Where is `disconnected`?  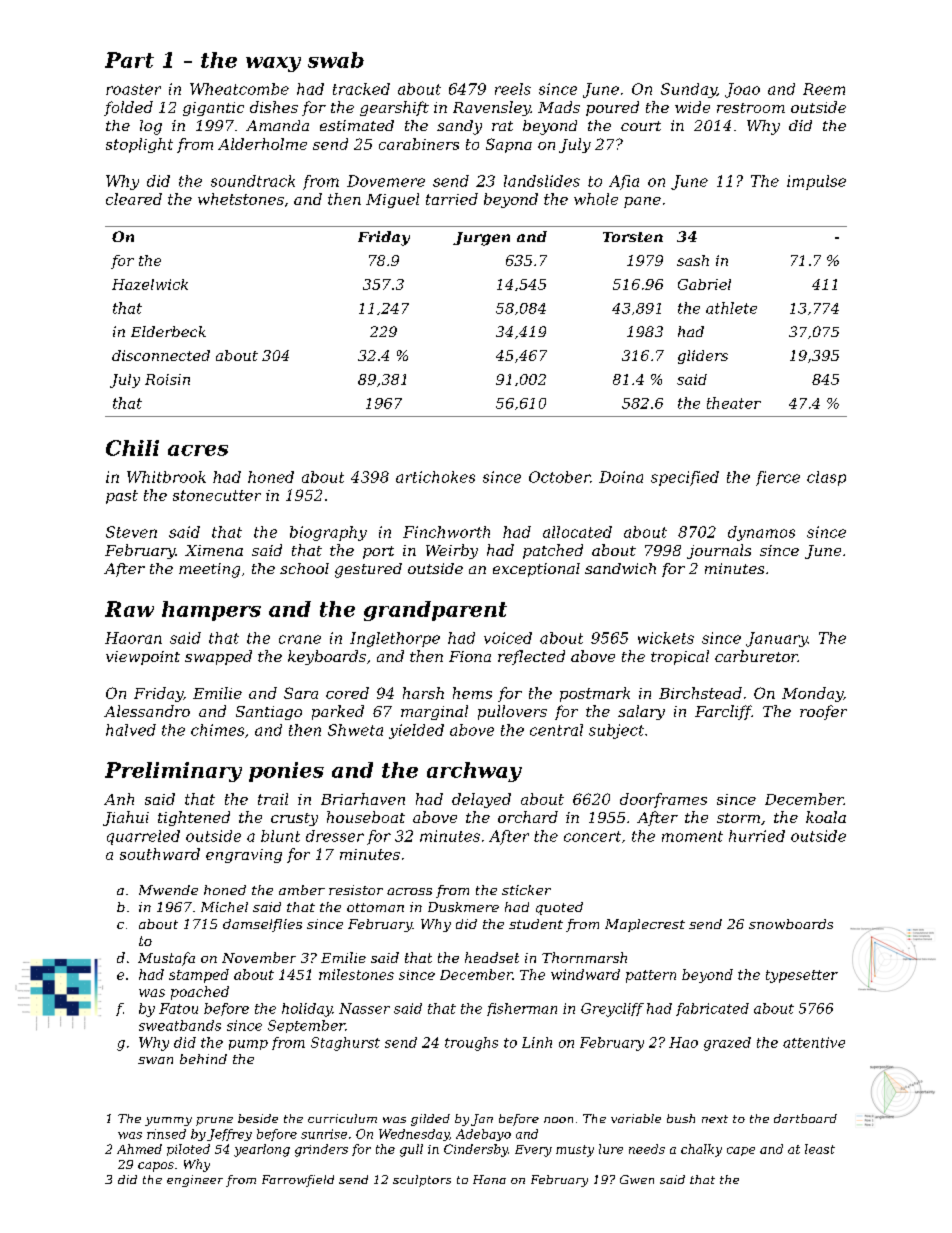 disconnected is located at coordinates (161, 355).
